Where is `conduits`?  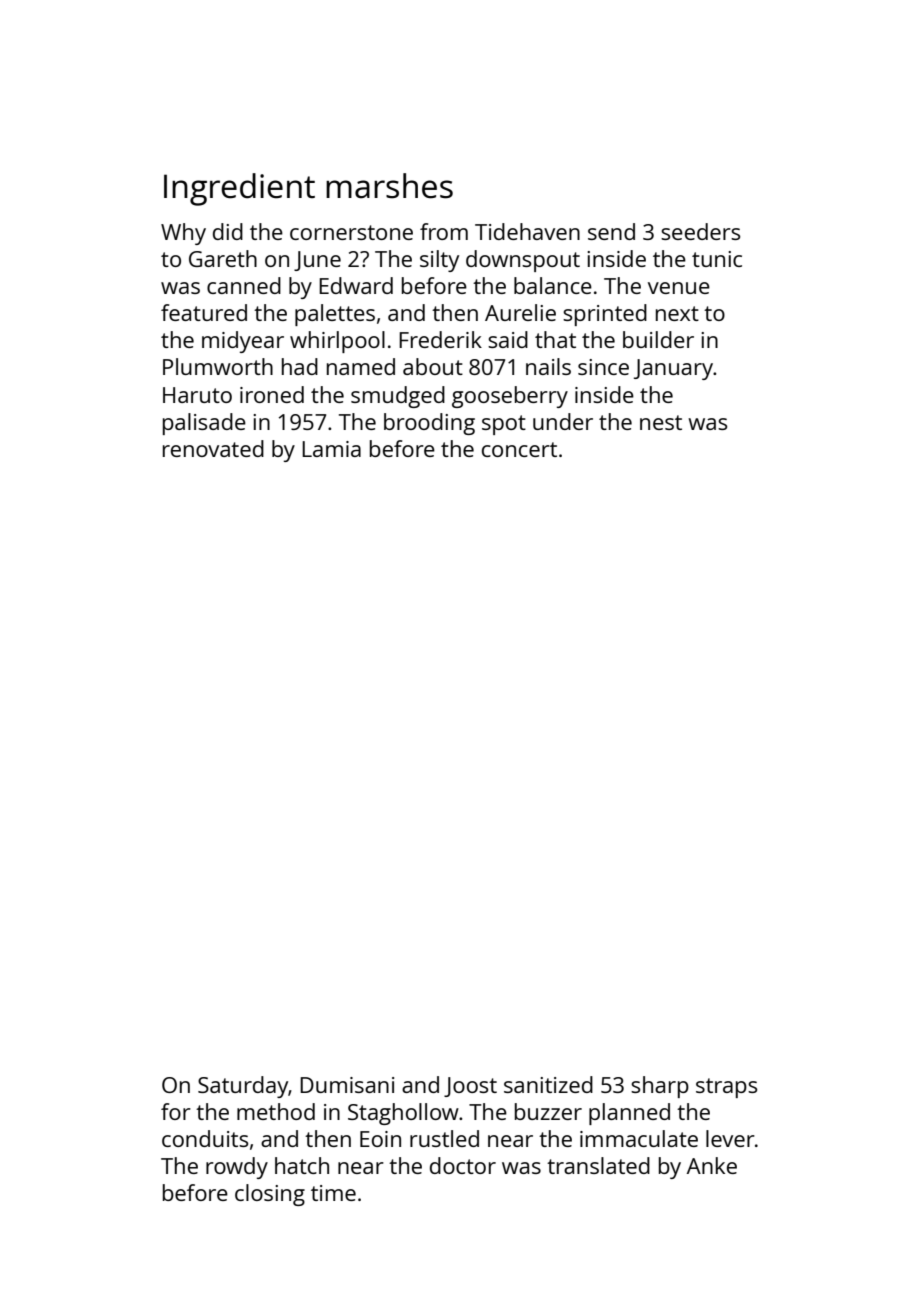 conduits is located at coordinates (205, 1138).
